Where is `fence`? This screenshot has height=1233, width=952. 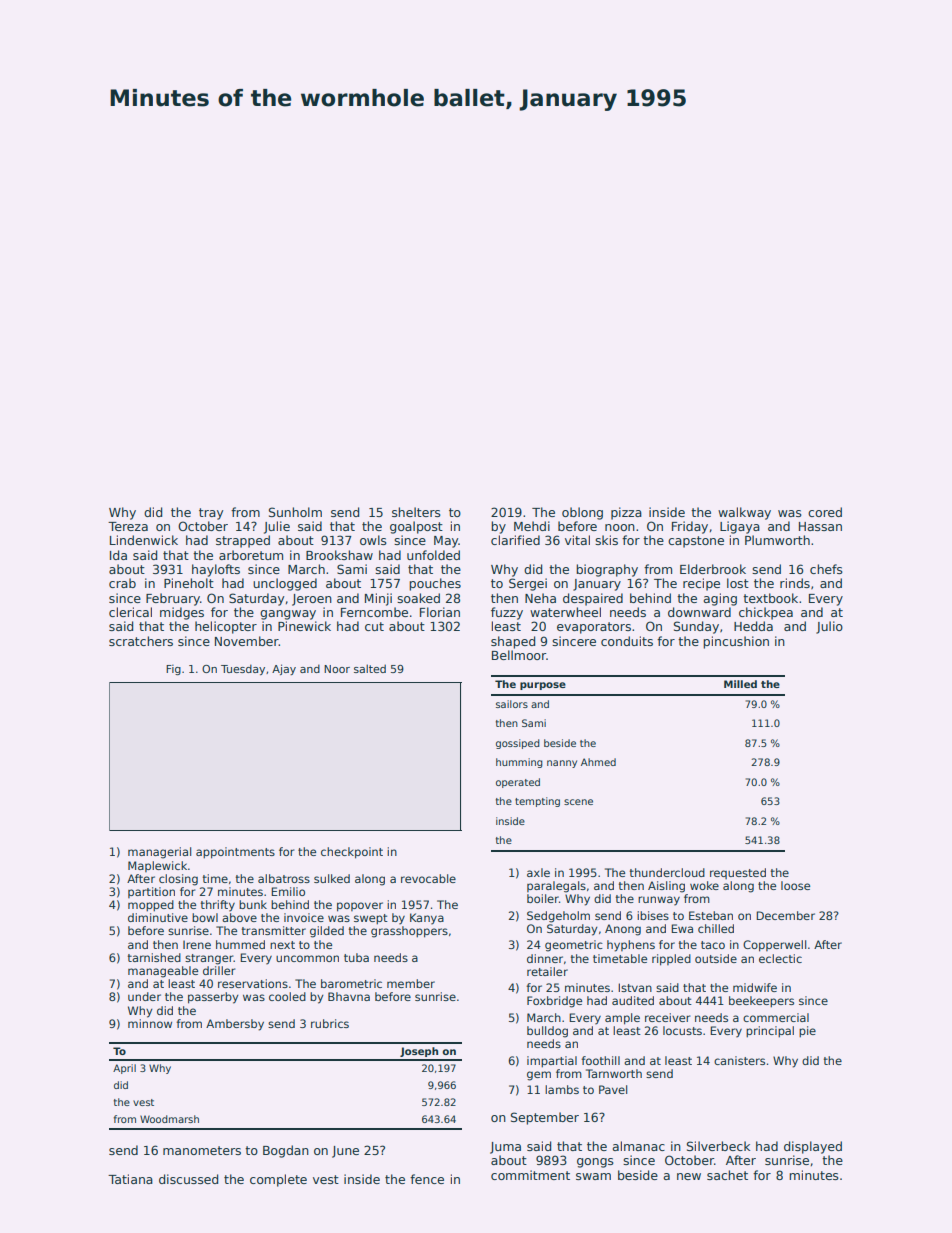
fence is located at coordinates (427, 1179).
